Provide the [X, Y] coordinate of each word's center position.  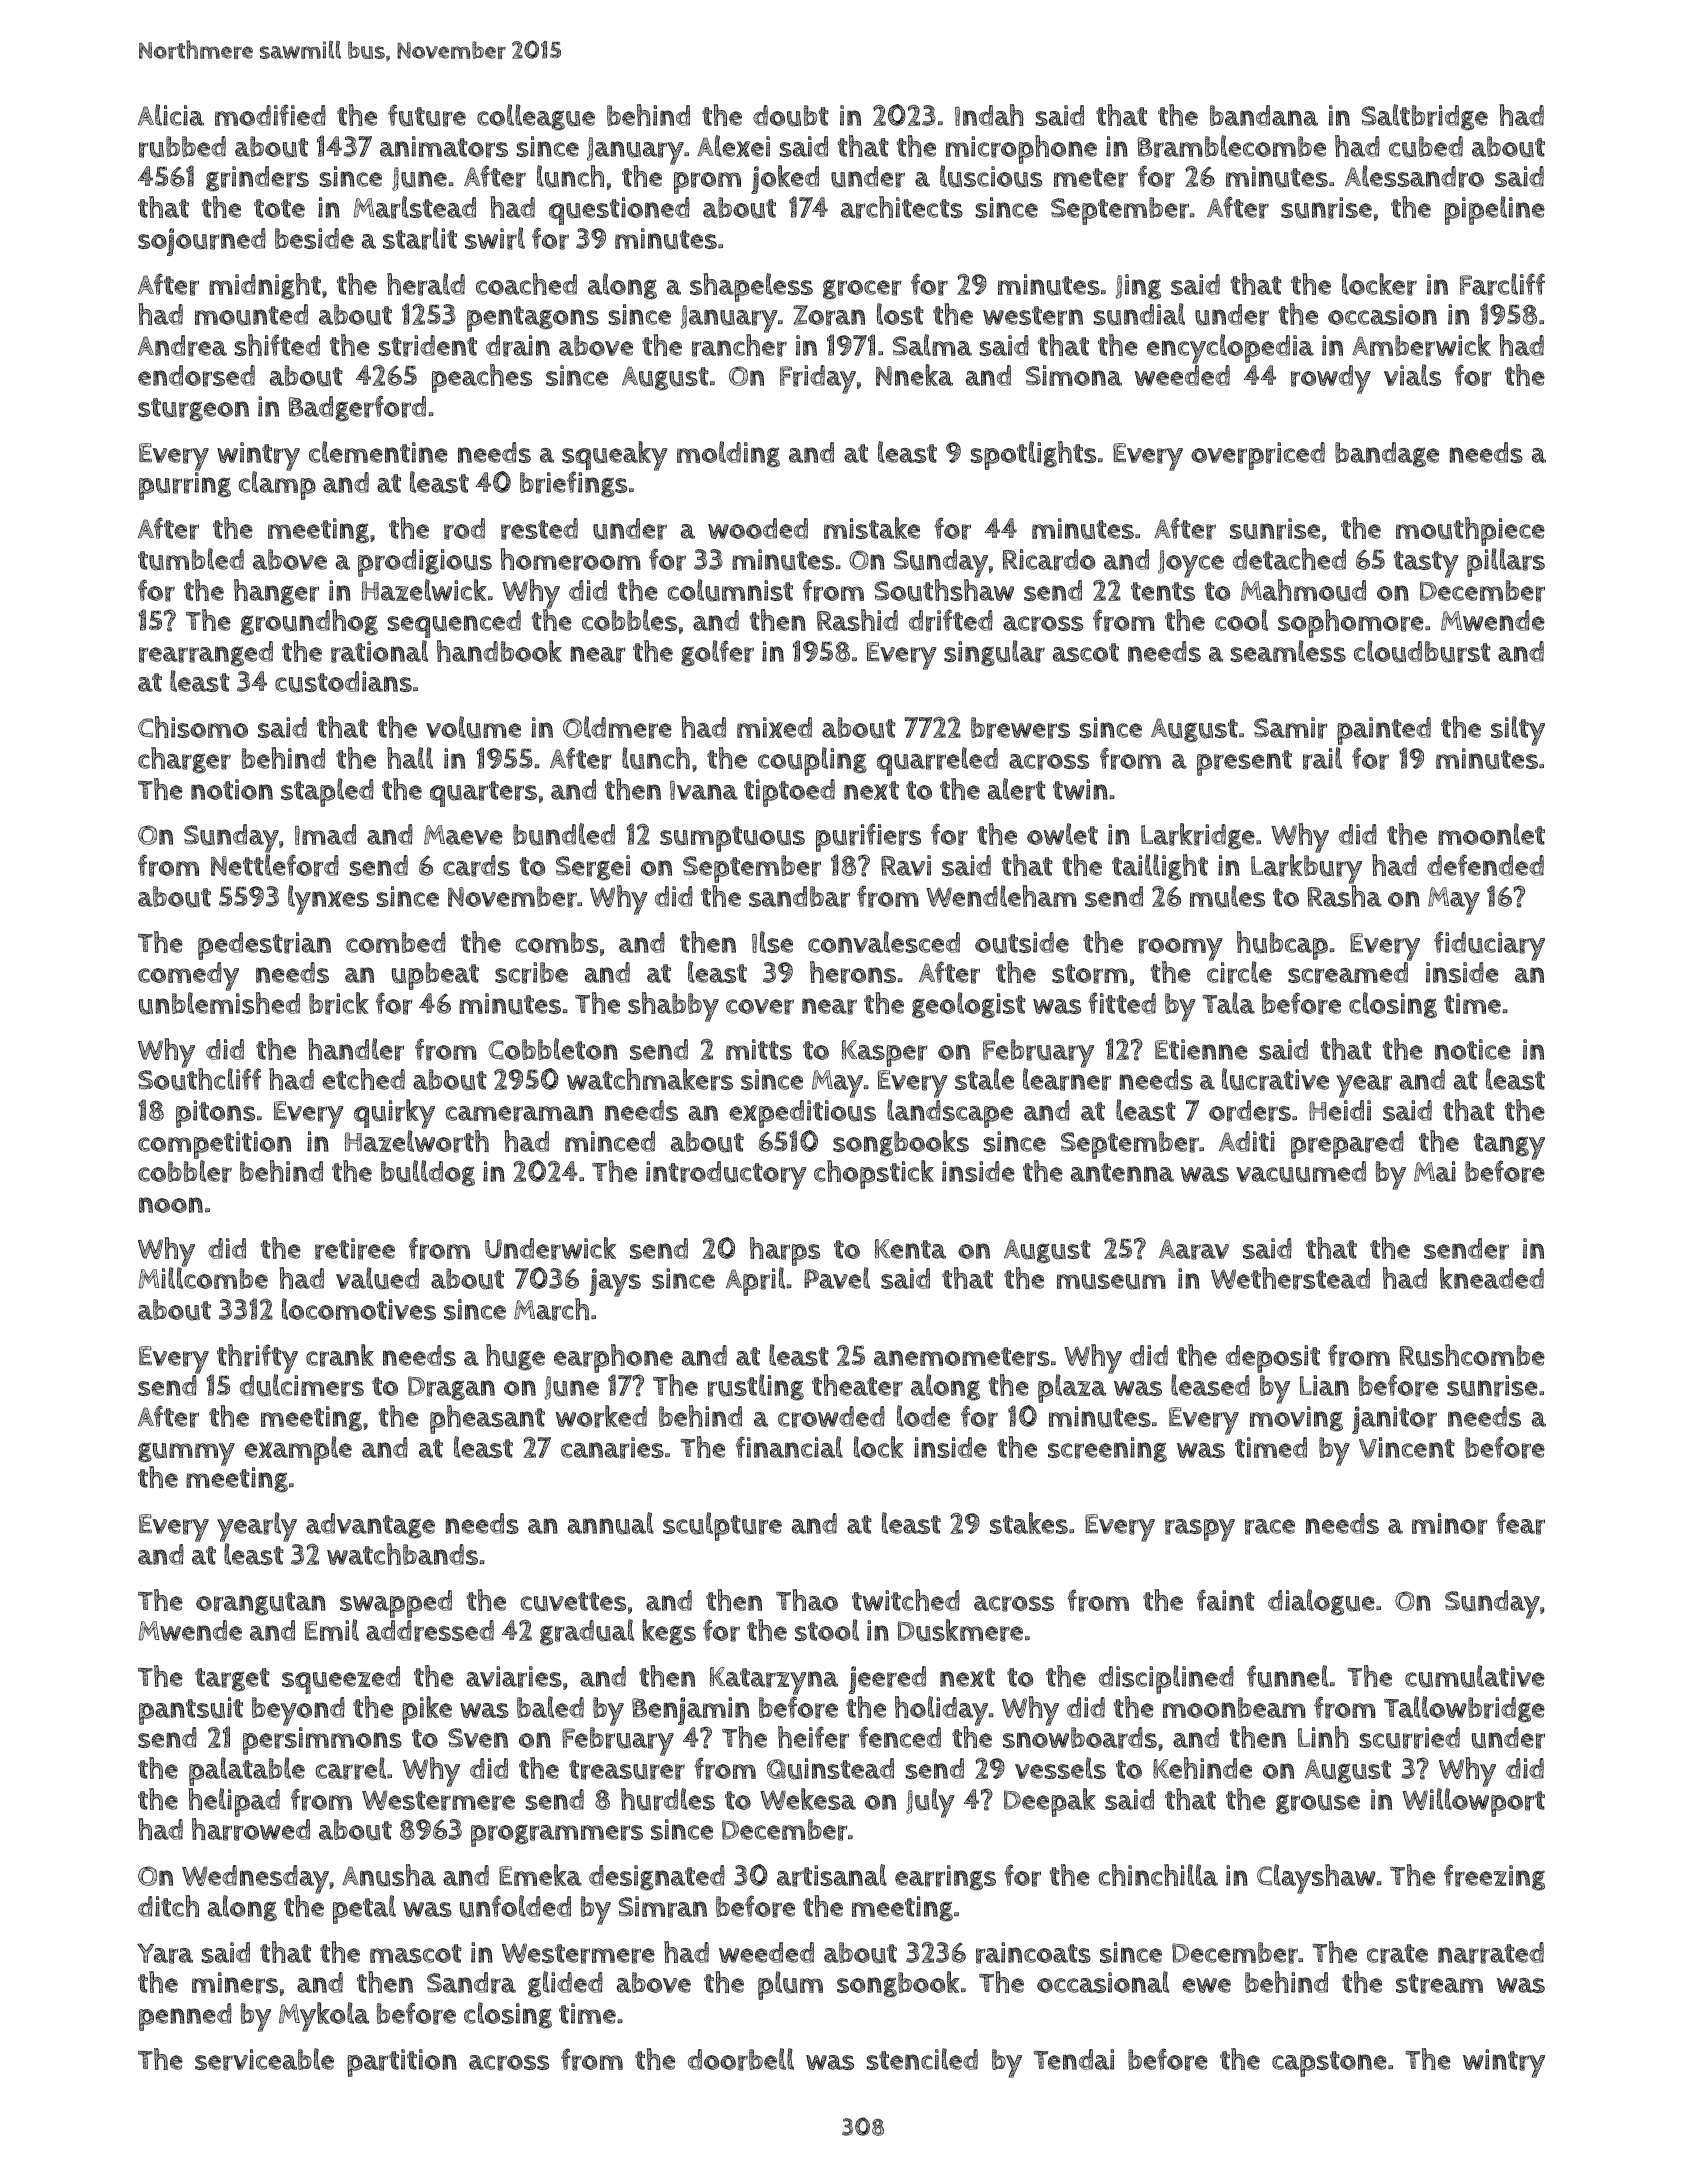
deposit [1273, 1359]
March [551, 1309]
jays [615, 1282]
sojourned [202, 242]
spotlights [1033, 455]
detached [1289, 559]
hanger [276, 592]
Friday [818, 379]
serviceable [264, 2059]
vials [1412, 375]
